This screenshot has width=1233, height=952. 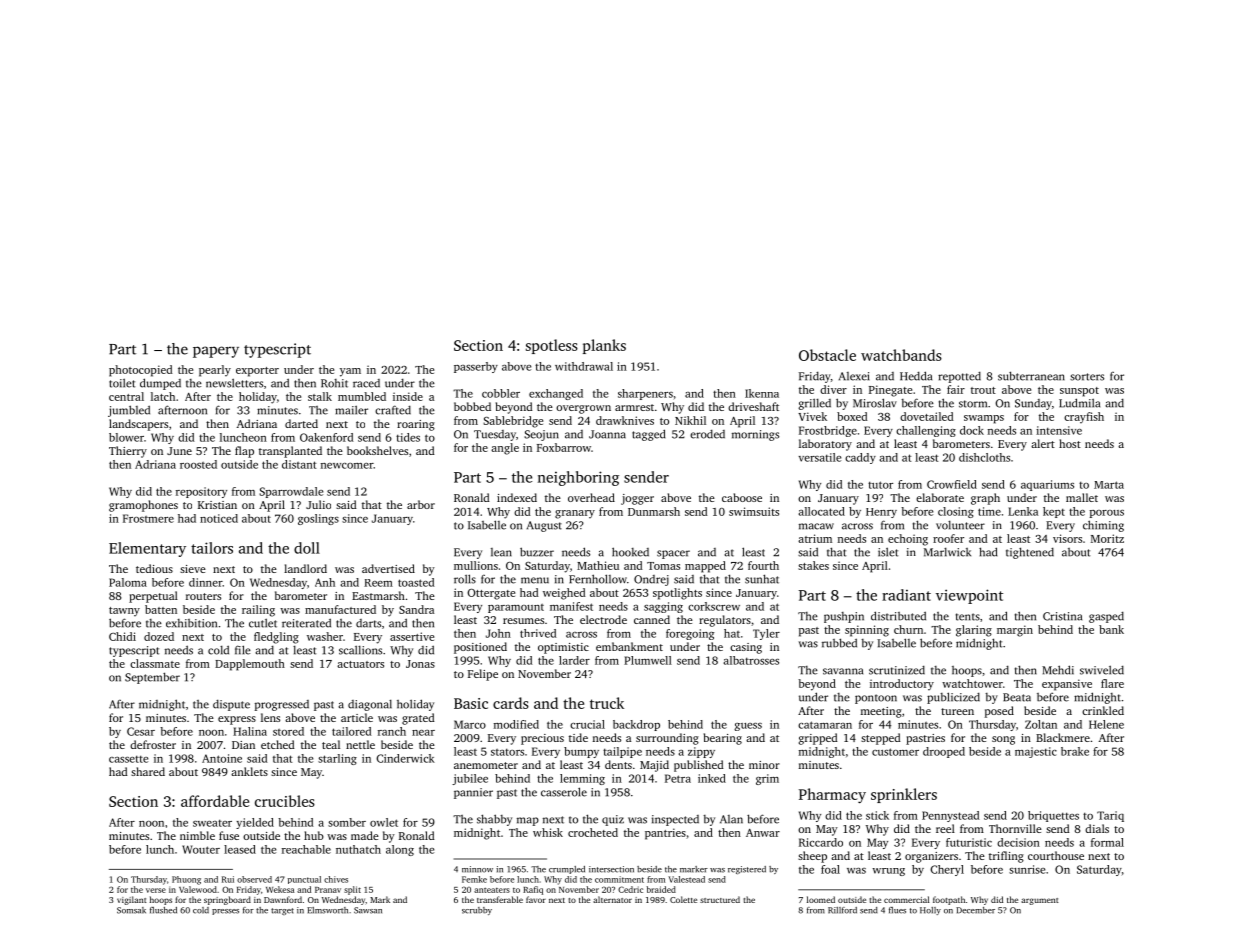 What do you see at coordinates (186, 880) in the screenshot?
I see `Phuong` at bounding box center [186, 880].
